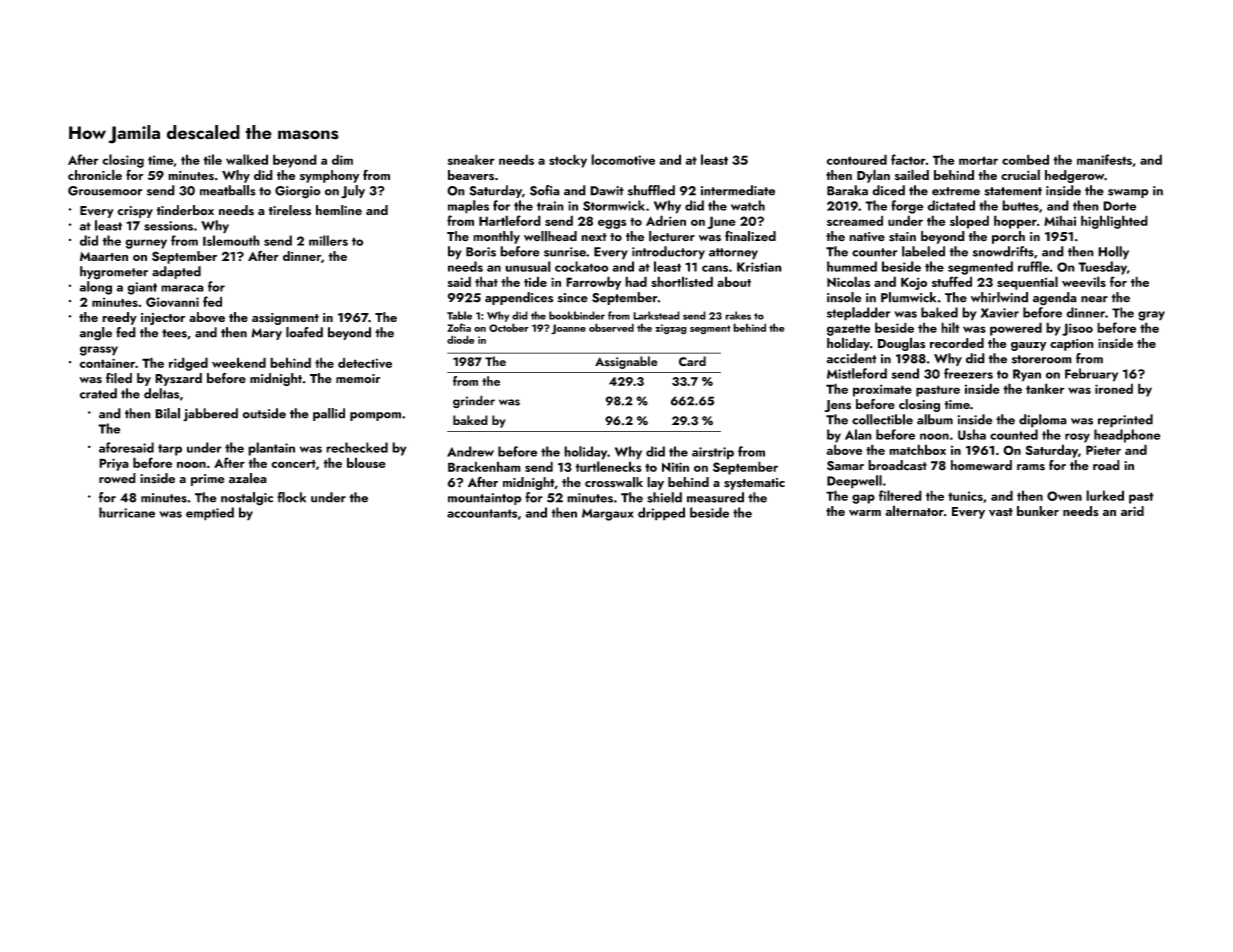  I want to click on Bilal, so click(167, 413).
